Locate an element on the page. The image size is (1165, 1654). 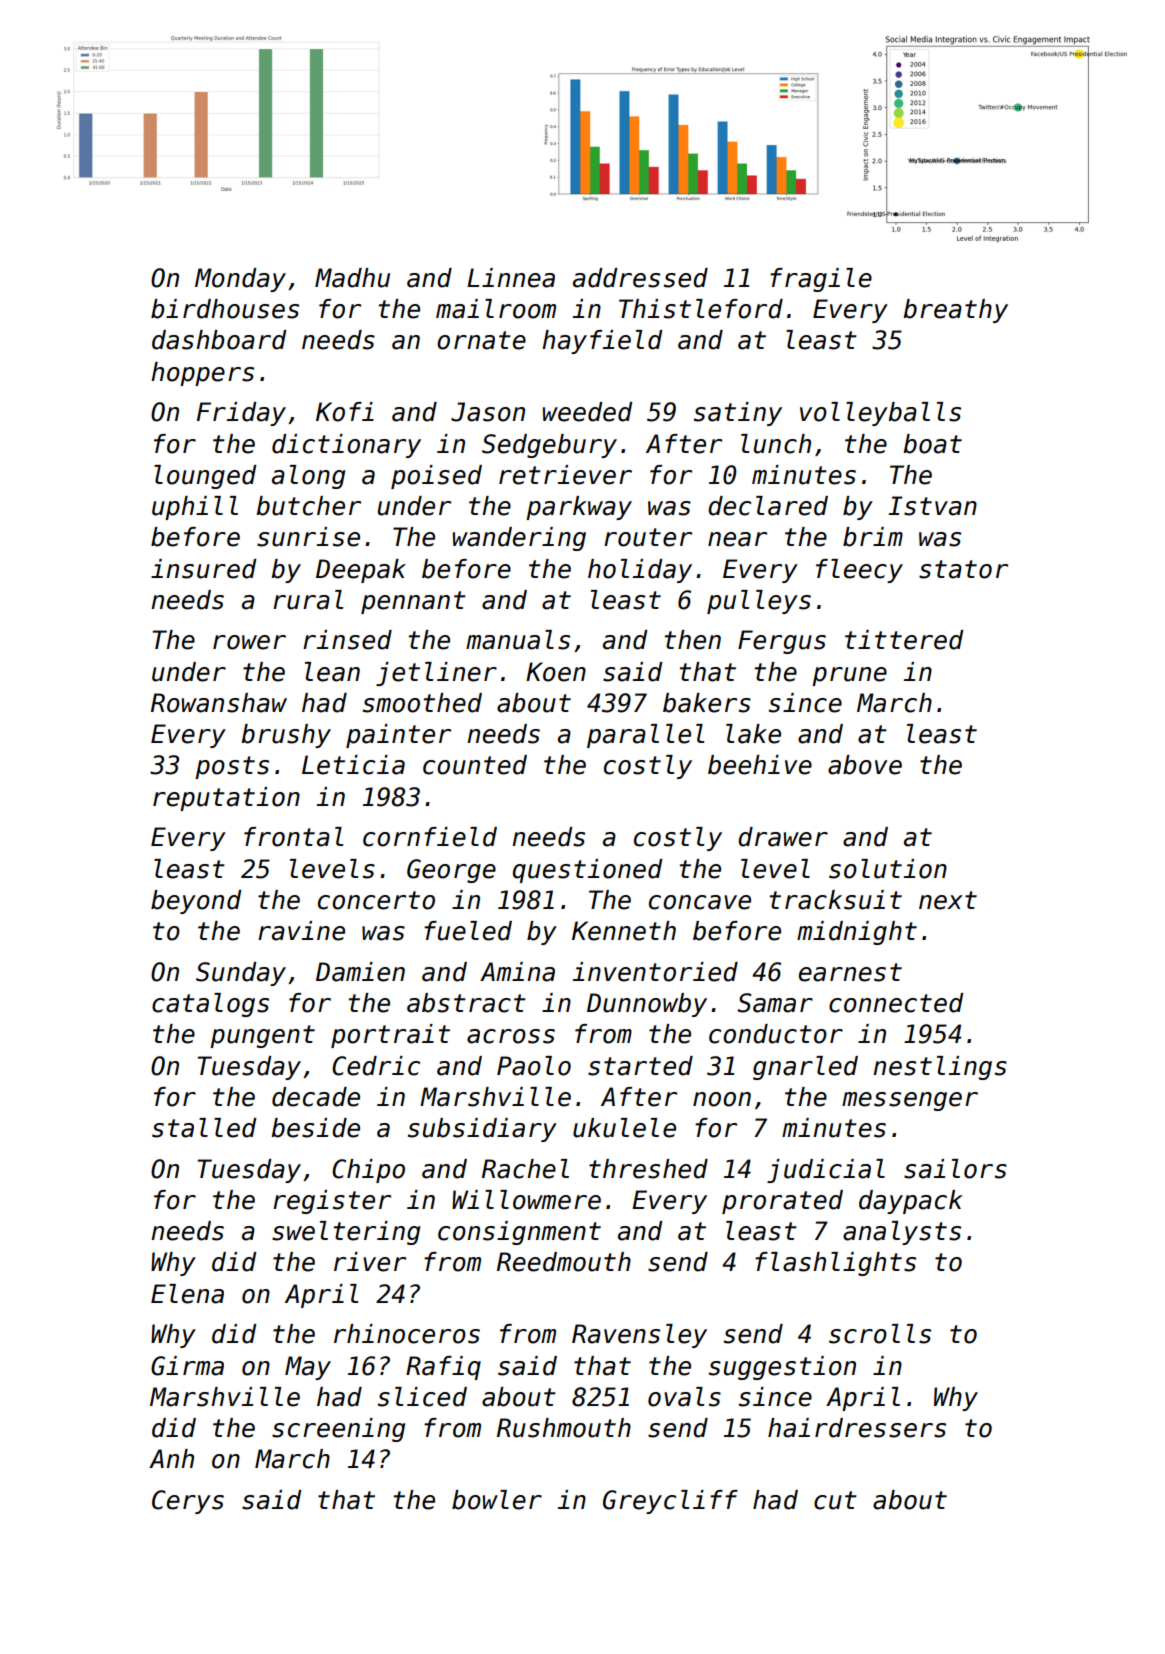
sunrise is located at coordinates (308, 537).
